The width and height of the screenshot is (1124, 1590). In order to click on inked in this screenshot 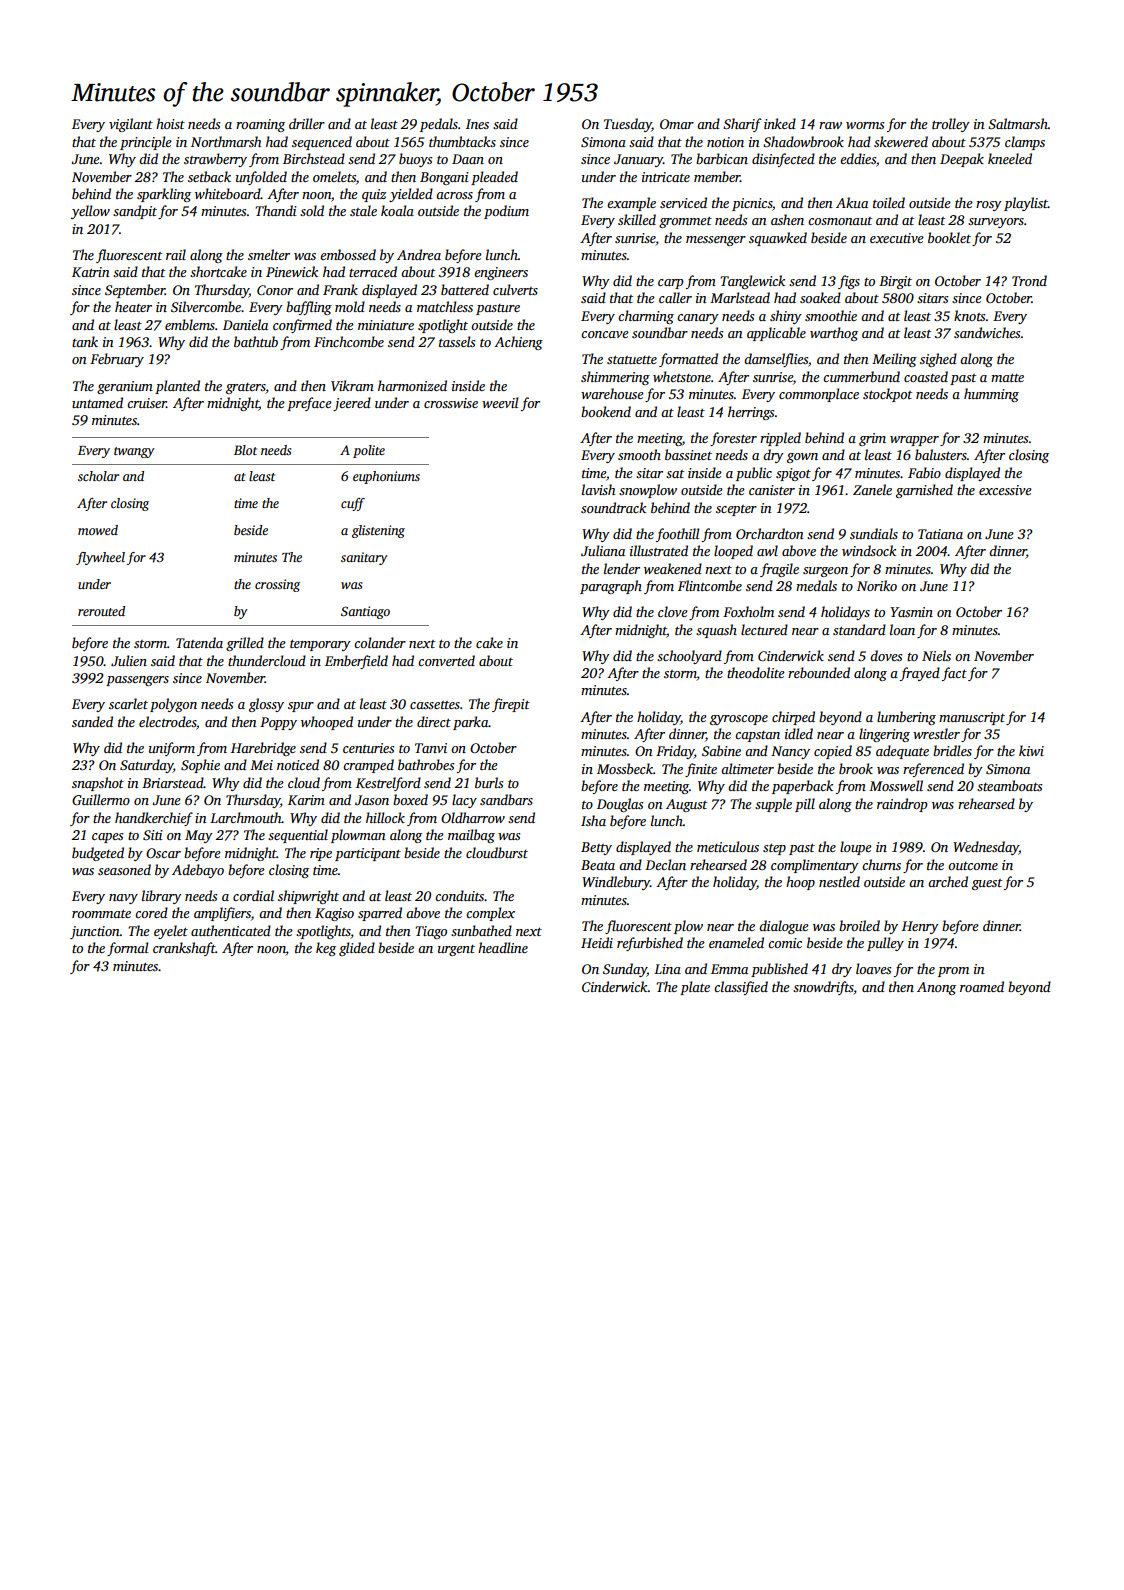, I will do `click(780, 123)`.
